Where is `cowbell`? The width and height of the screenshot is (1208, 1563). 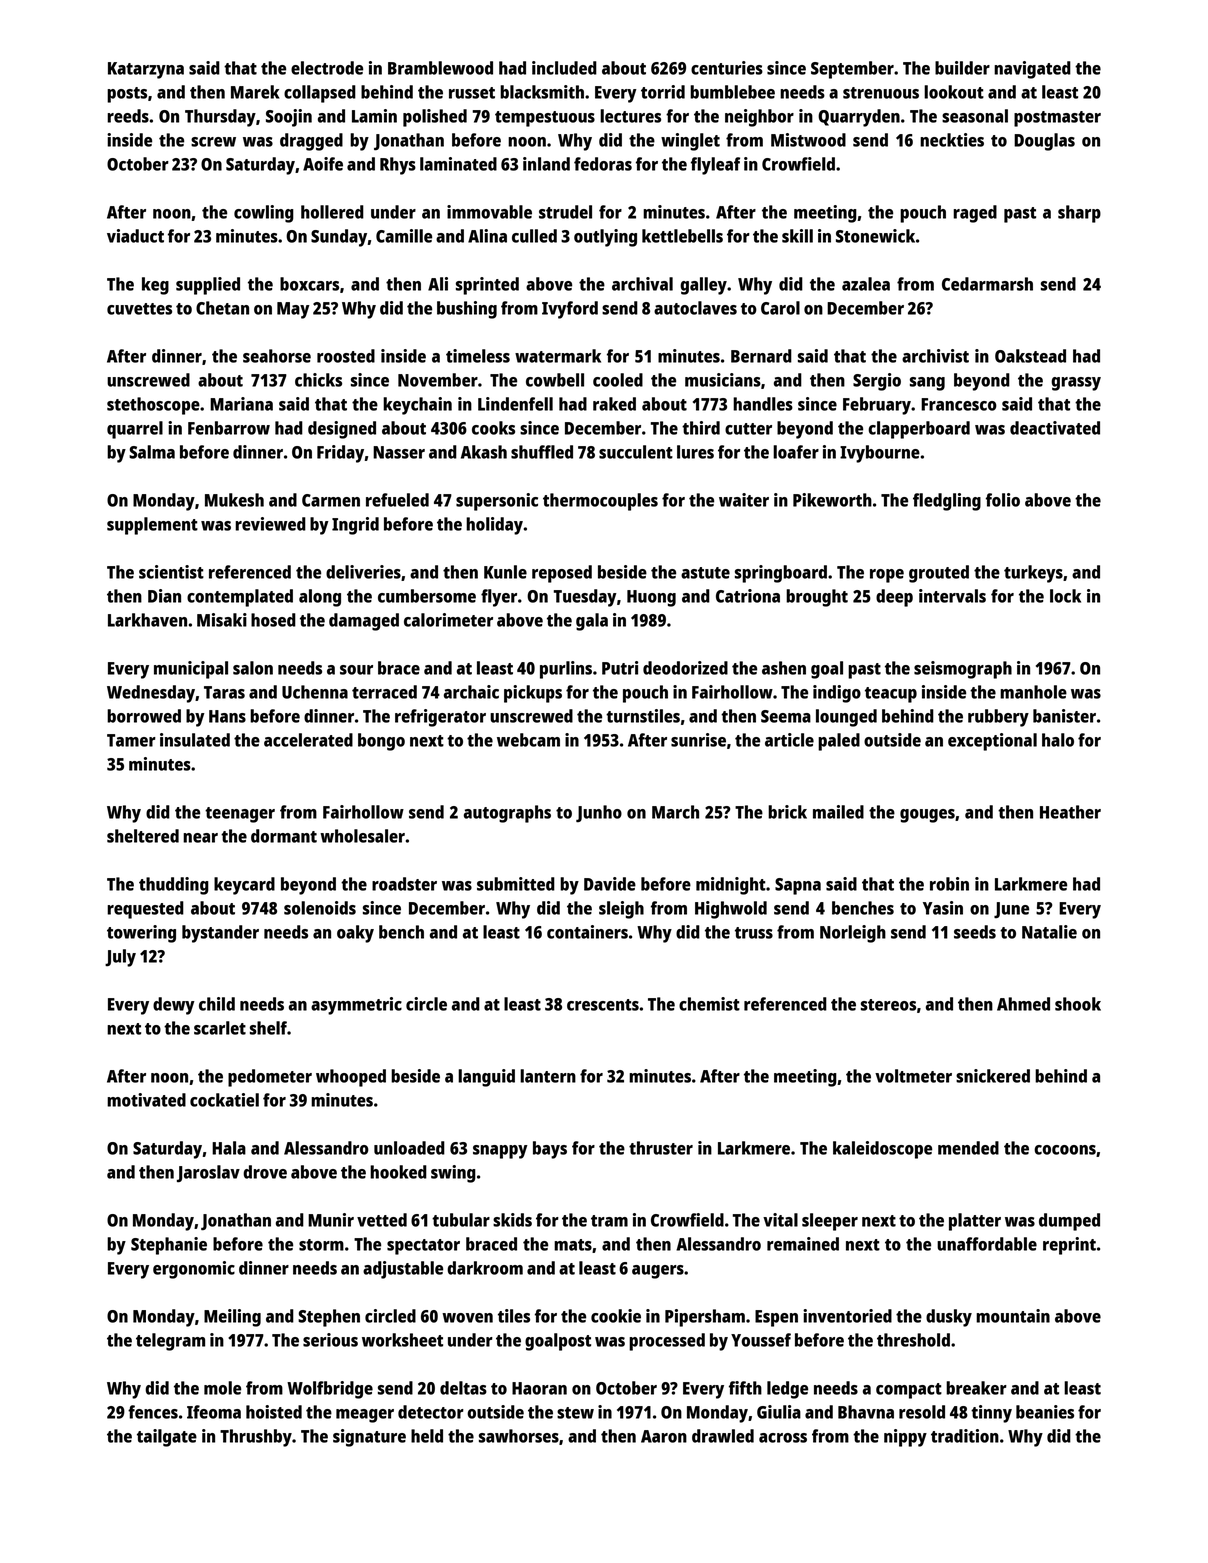 cowbell is located at coordinates (555, 380).
